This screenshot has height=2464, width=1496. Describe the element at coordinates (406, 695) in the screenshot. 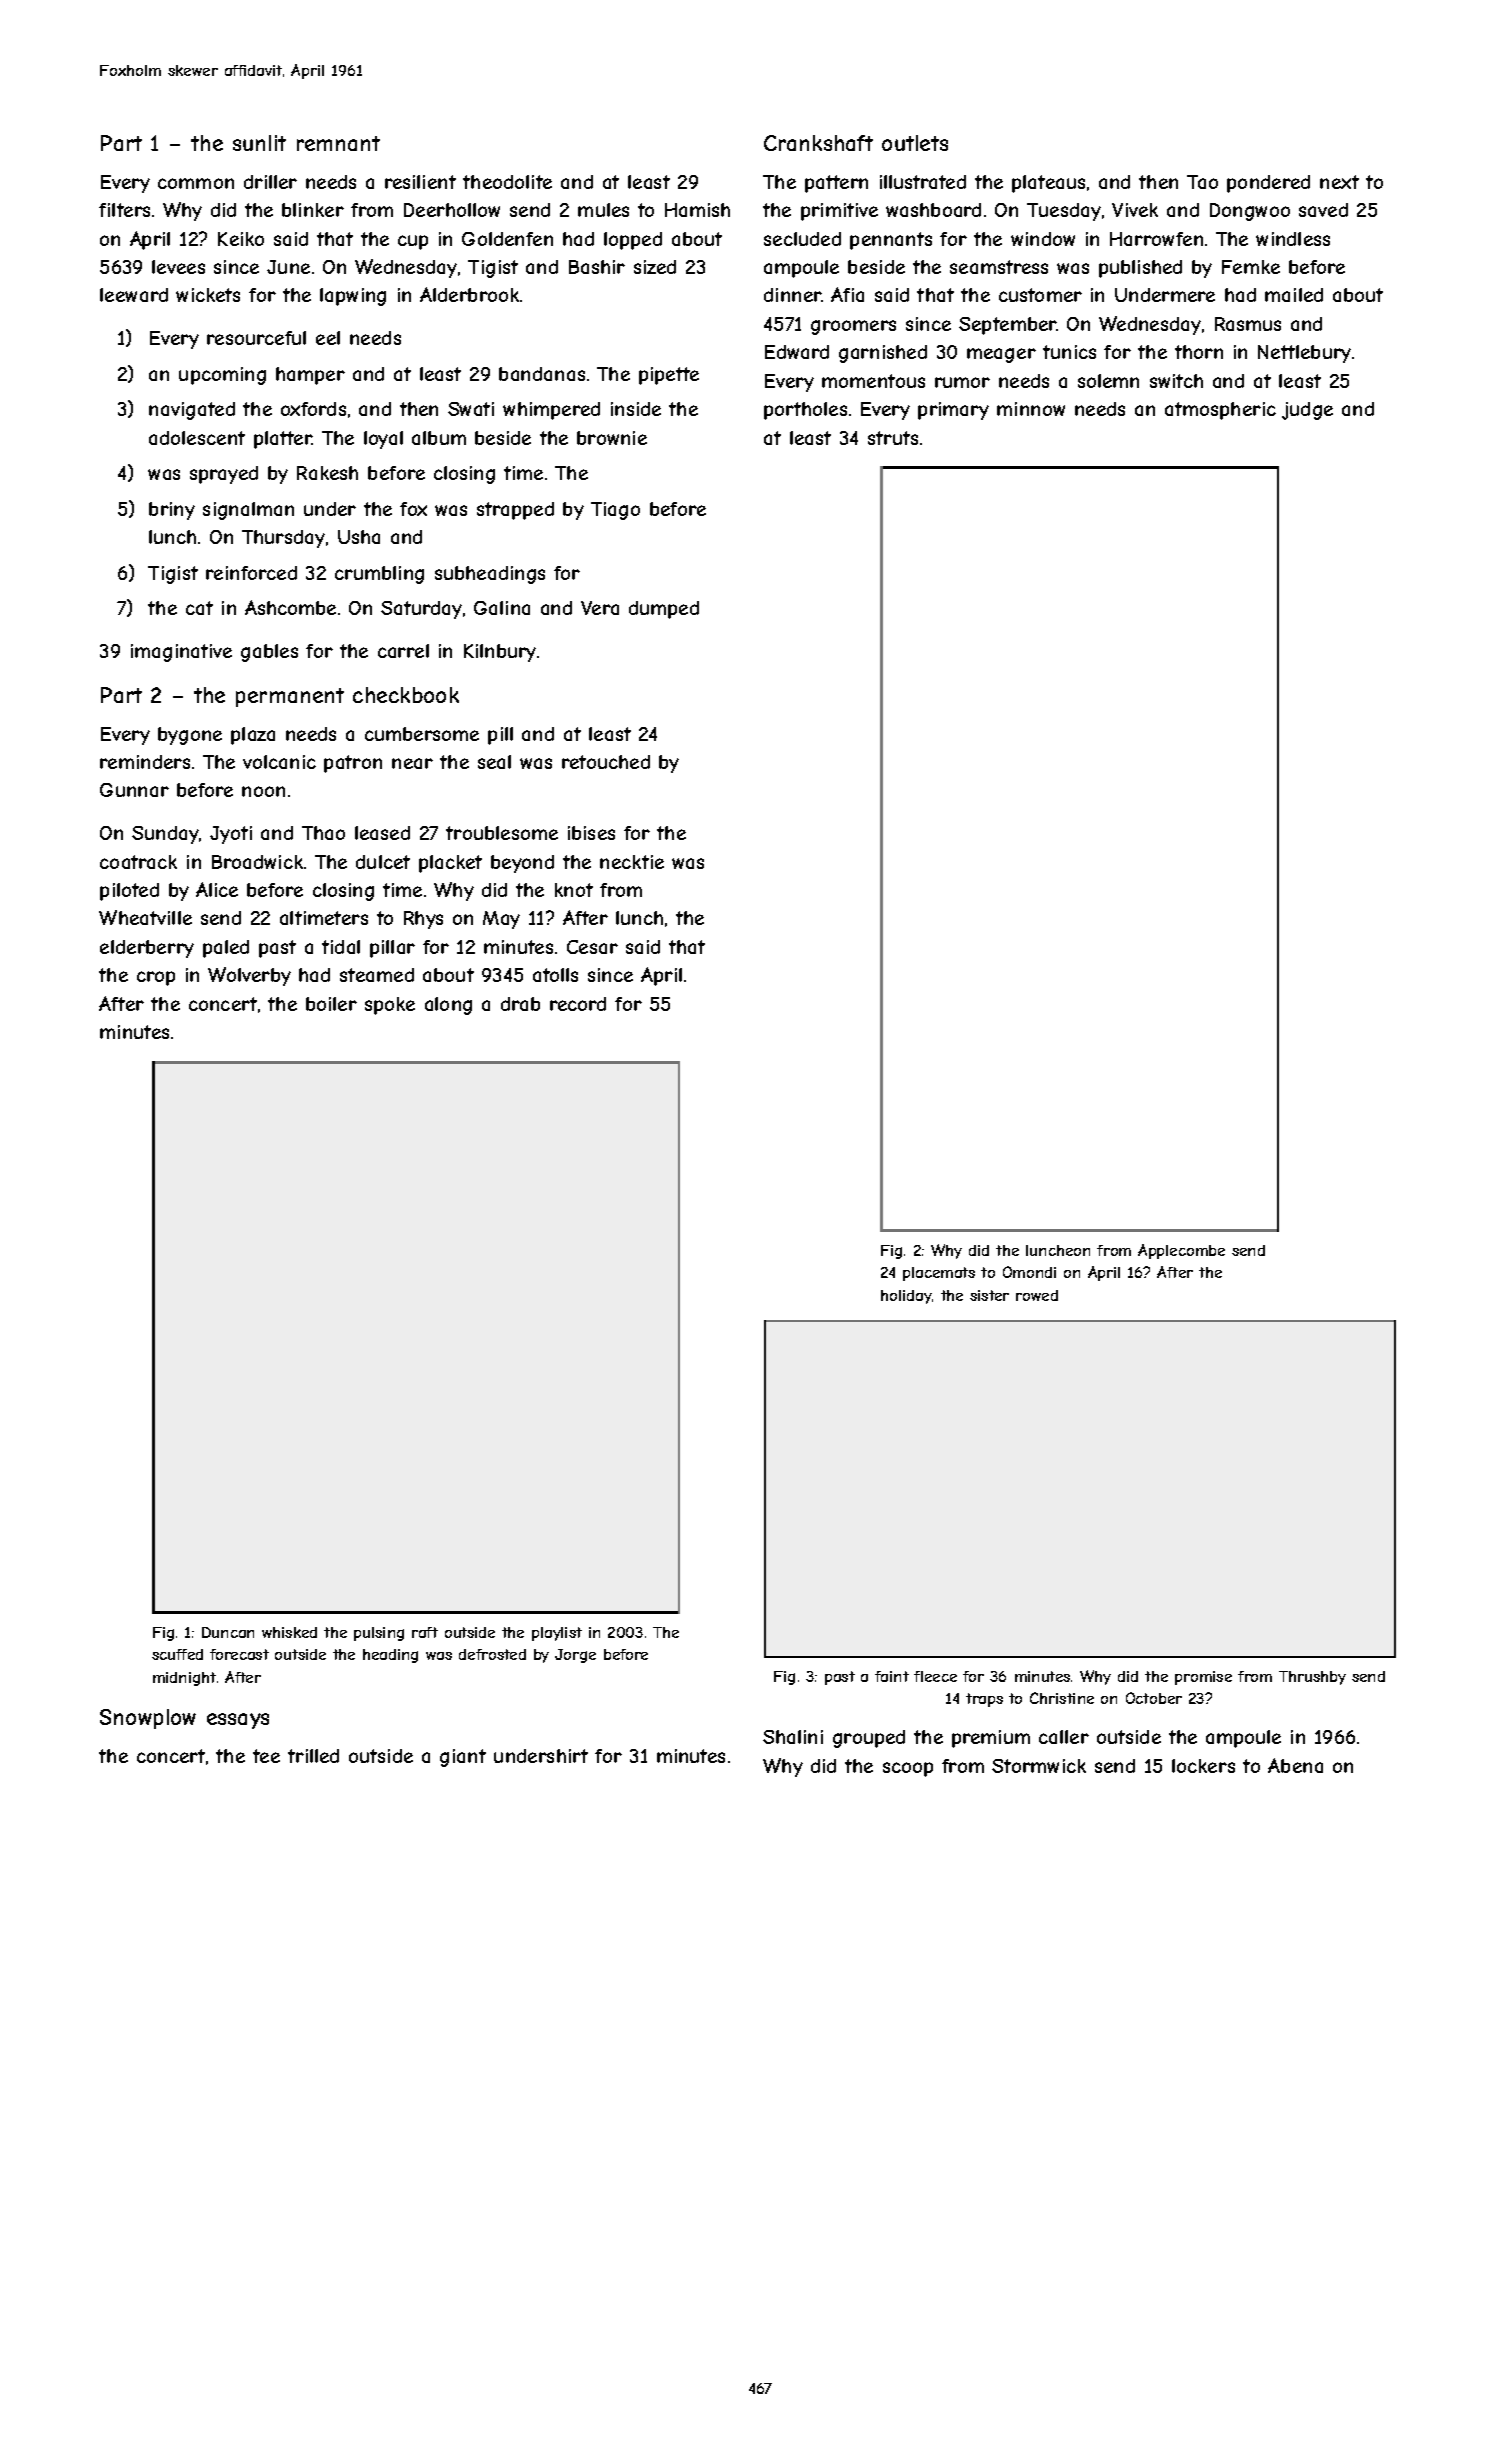

I see `checkbook` at that location.
